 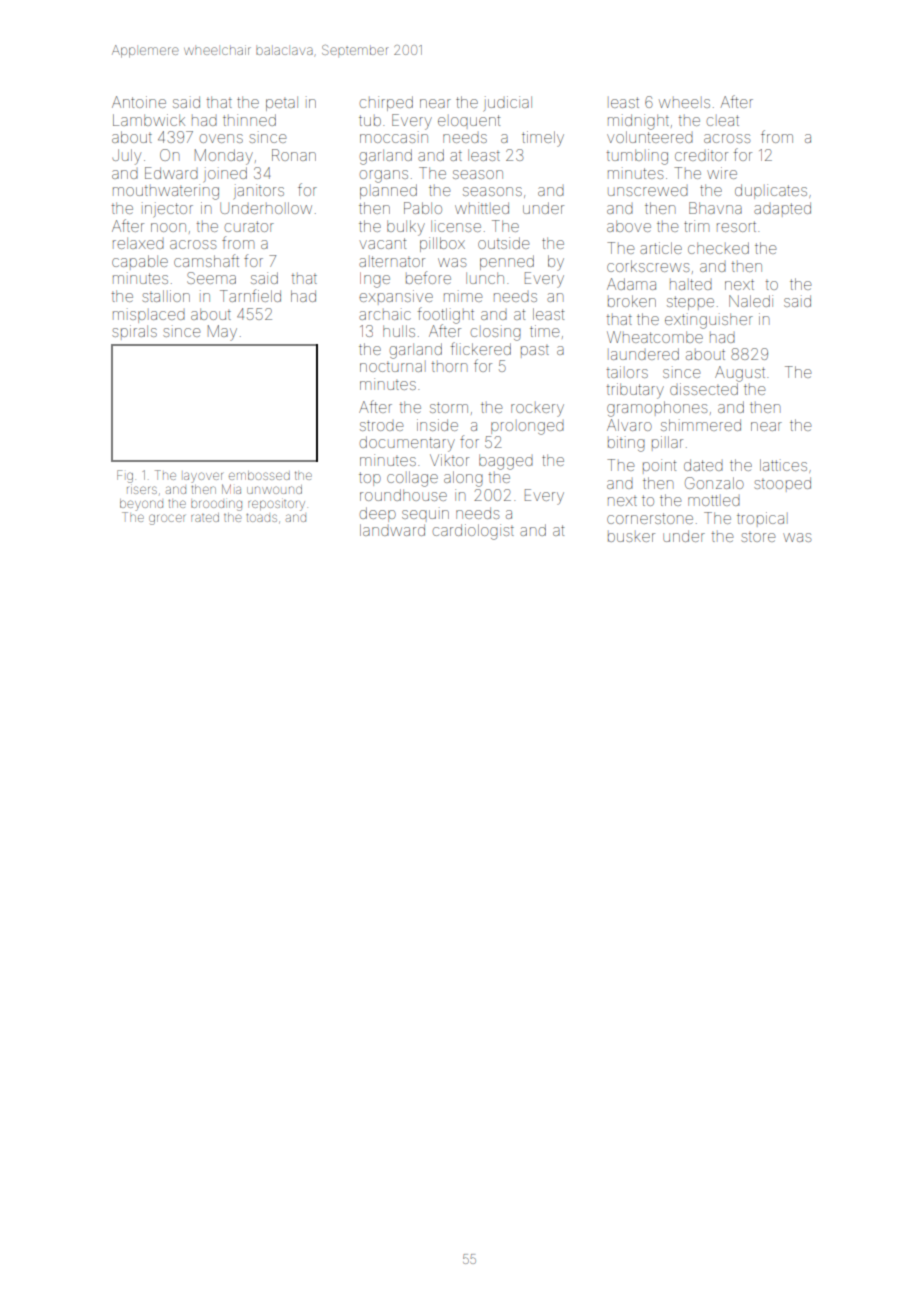 What do you see at coordinates (684, 103) in the screenshot?
I see `wheels` at bounding box center [684, 103].
